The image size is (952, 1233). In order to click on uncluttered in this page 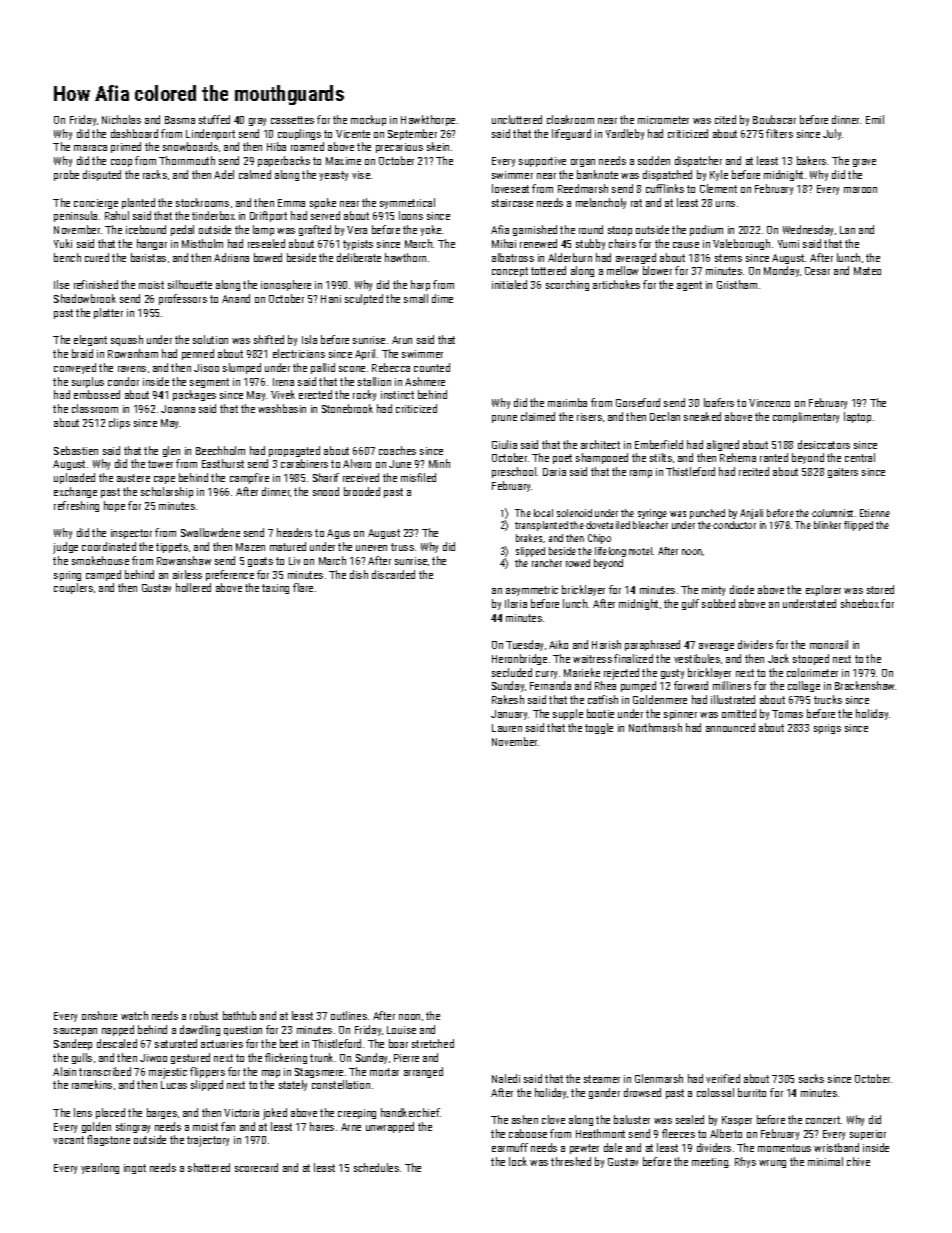, I will do `click(517, 119)`.
